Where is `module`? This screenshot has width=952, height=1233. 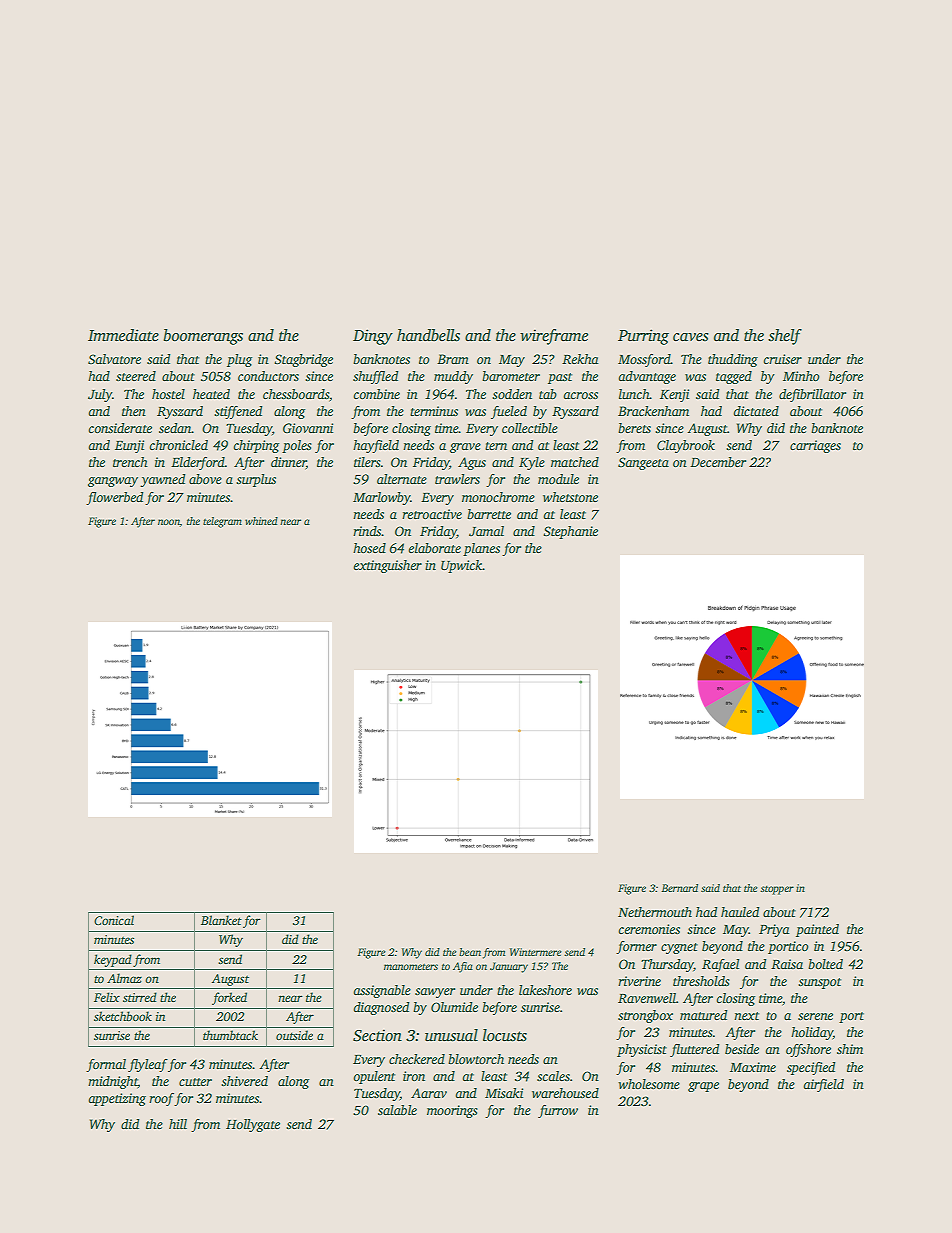
module is located at coordinates (558, 479).
